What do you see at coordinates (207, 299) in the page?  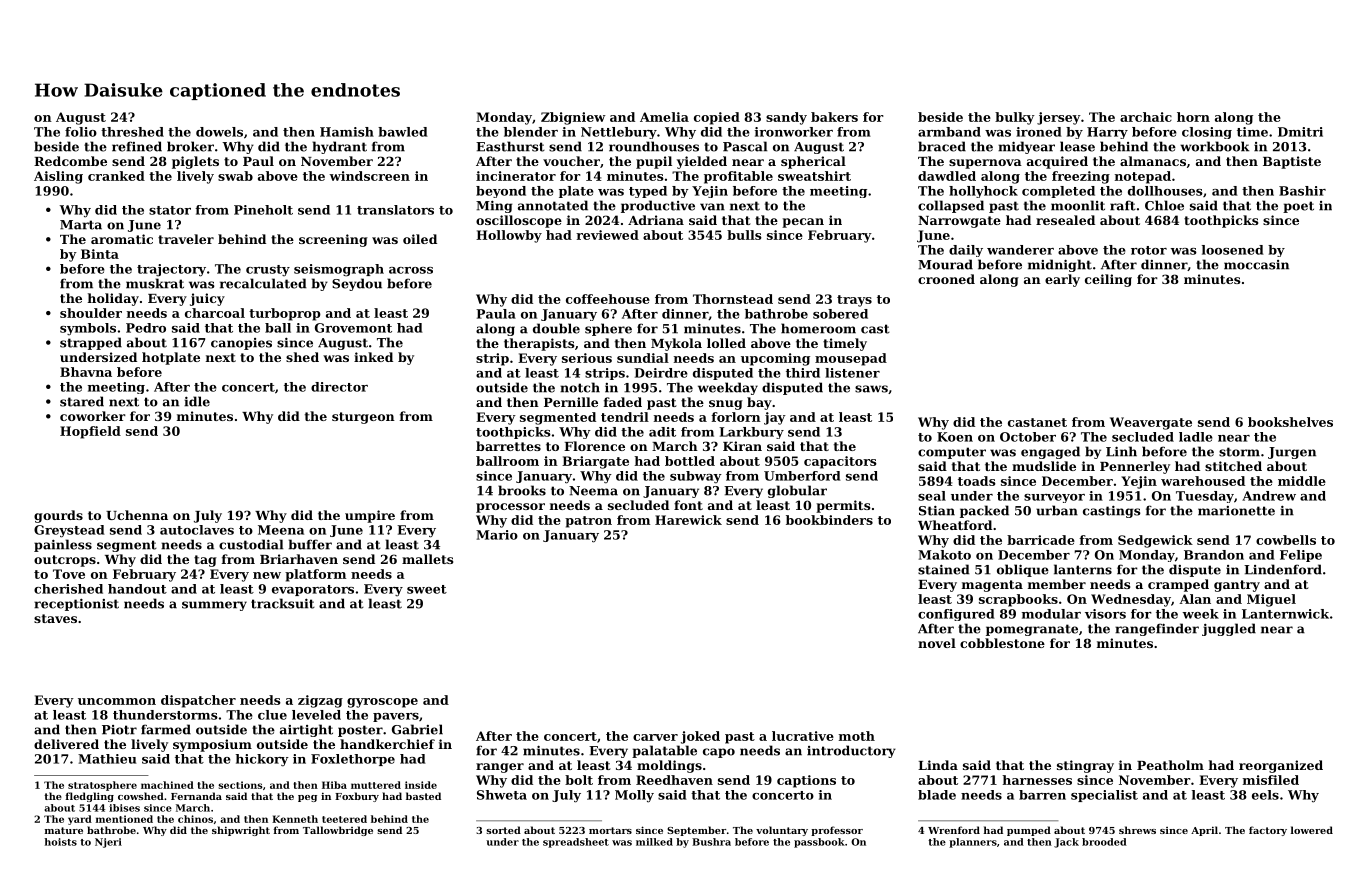 I see `juicy` at bounding box center [207, 299].
